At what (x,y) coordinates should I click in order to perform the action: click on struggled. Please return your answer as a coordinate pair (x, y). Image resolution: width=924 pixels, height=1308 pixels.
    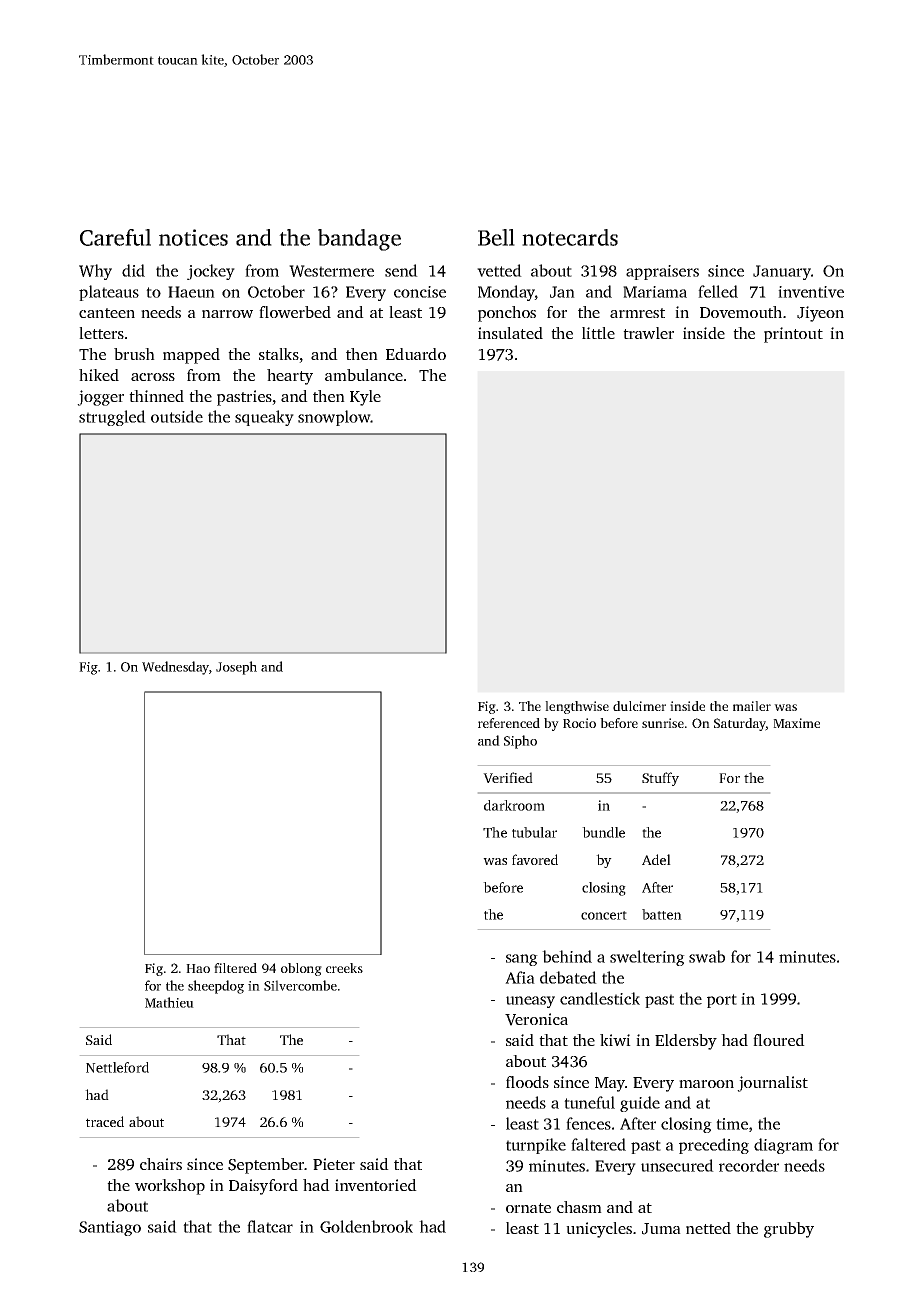
    Looking at the image, I should click on (112, 418).
